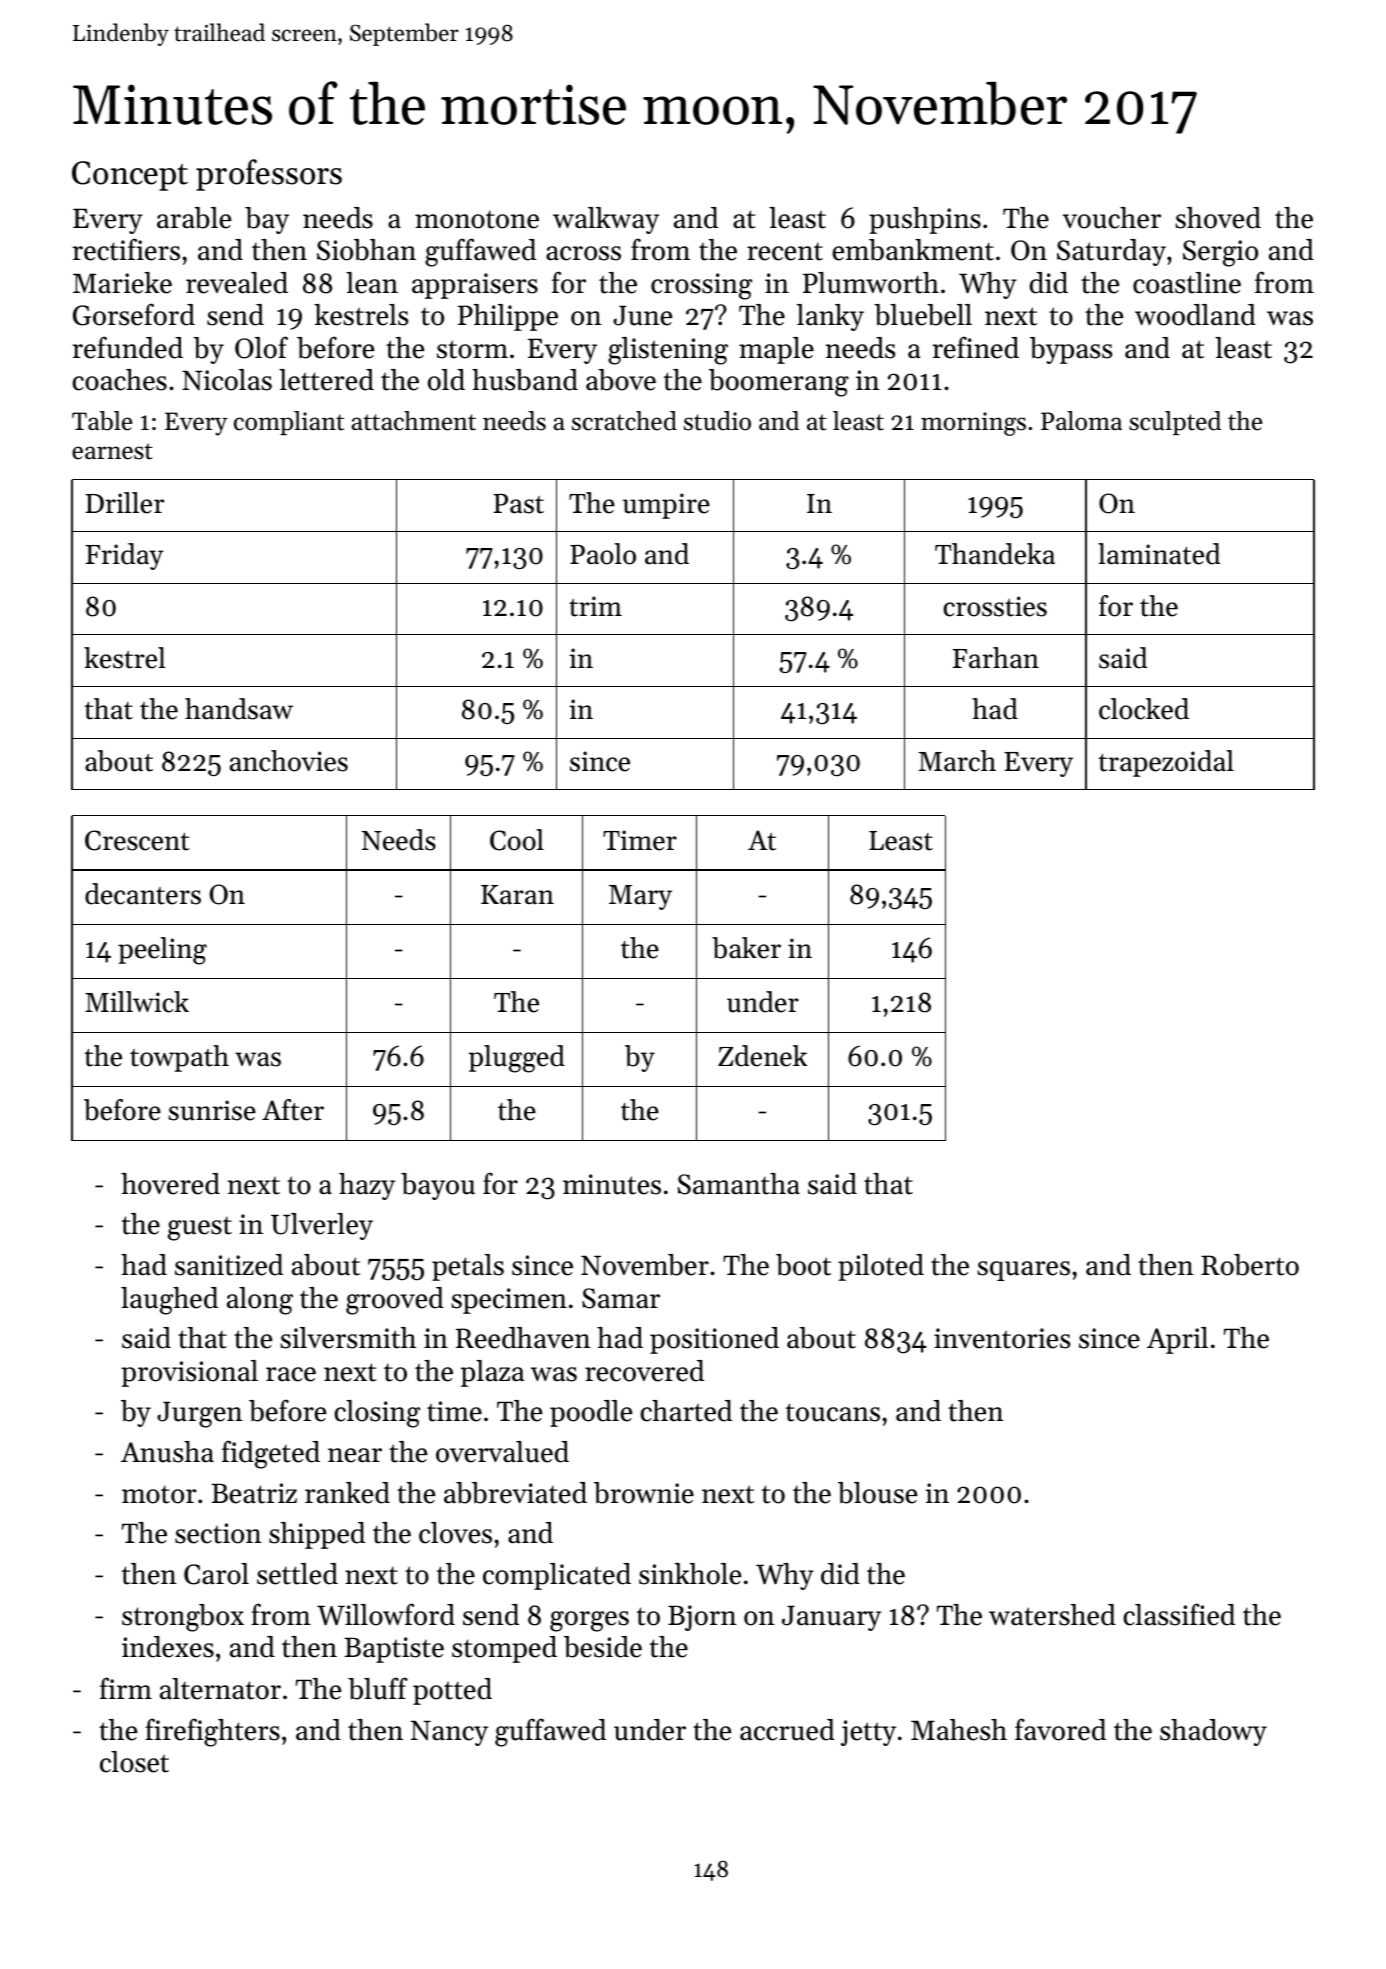  Describe the element at coordinates (126, 1688) in the screenshot. I see `firm` at that location.
